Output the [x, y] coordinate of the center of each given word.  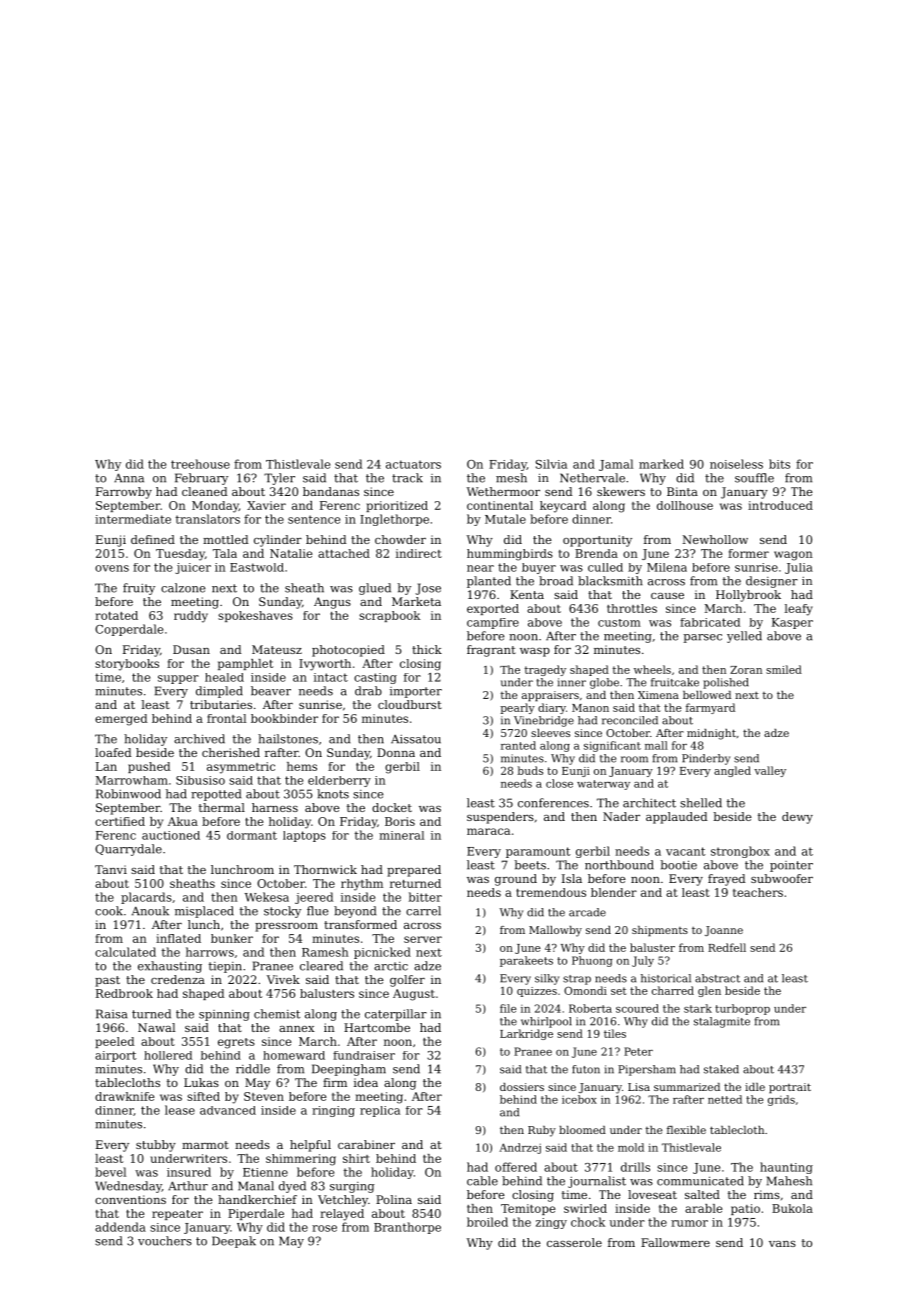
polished [726, 683]
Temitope [528, 1209]
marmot [205, 1145]
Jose [428, 589]
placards [146, 898]
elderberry [339, 781]
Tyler [279, 479]
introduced [780, 505]
